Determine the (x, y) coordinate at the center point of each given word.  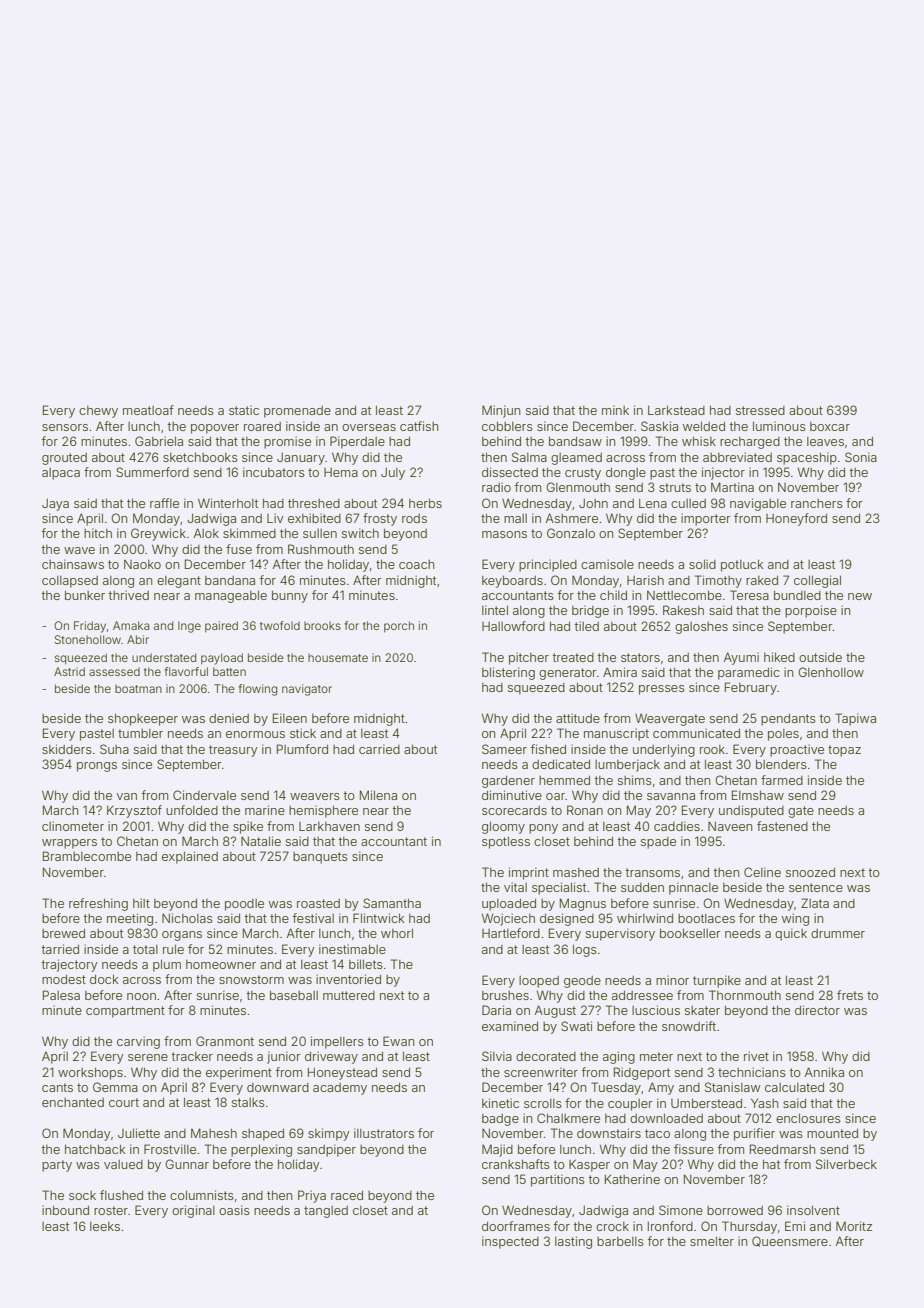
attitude (578, 718)
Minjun (501, 411)
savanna (671, 796)
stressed (760, 410)
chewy (98, 412)
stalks (248, 1102)
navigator (307, 690)
